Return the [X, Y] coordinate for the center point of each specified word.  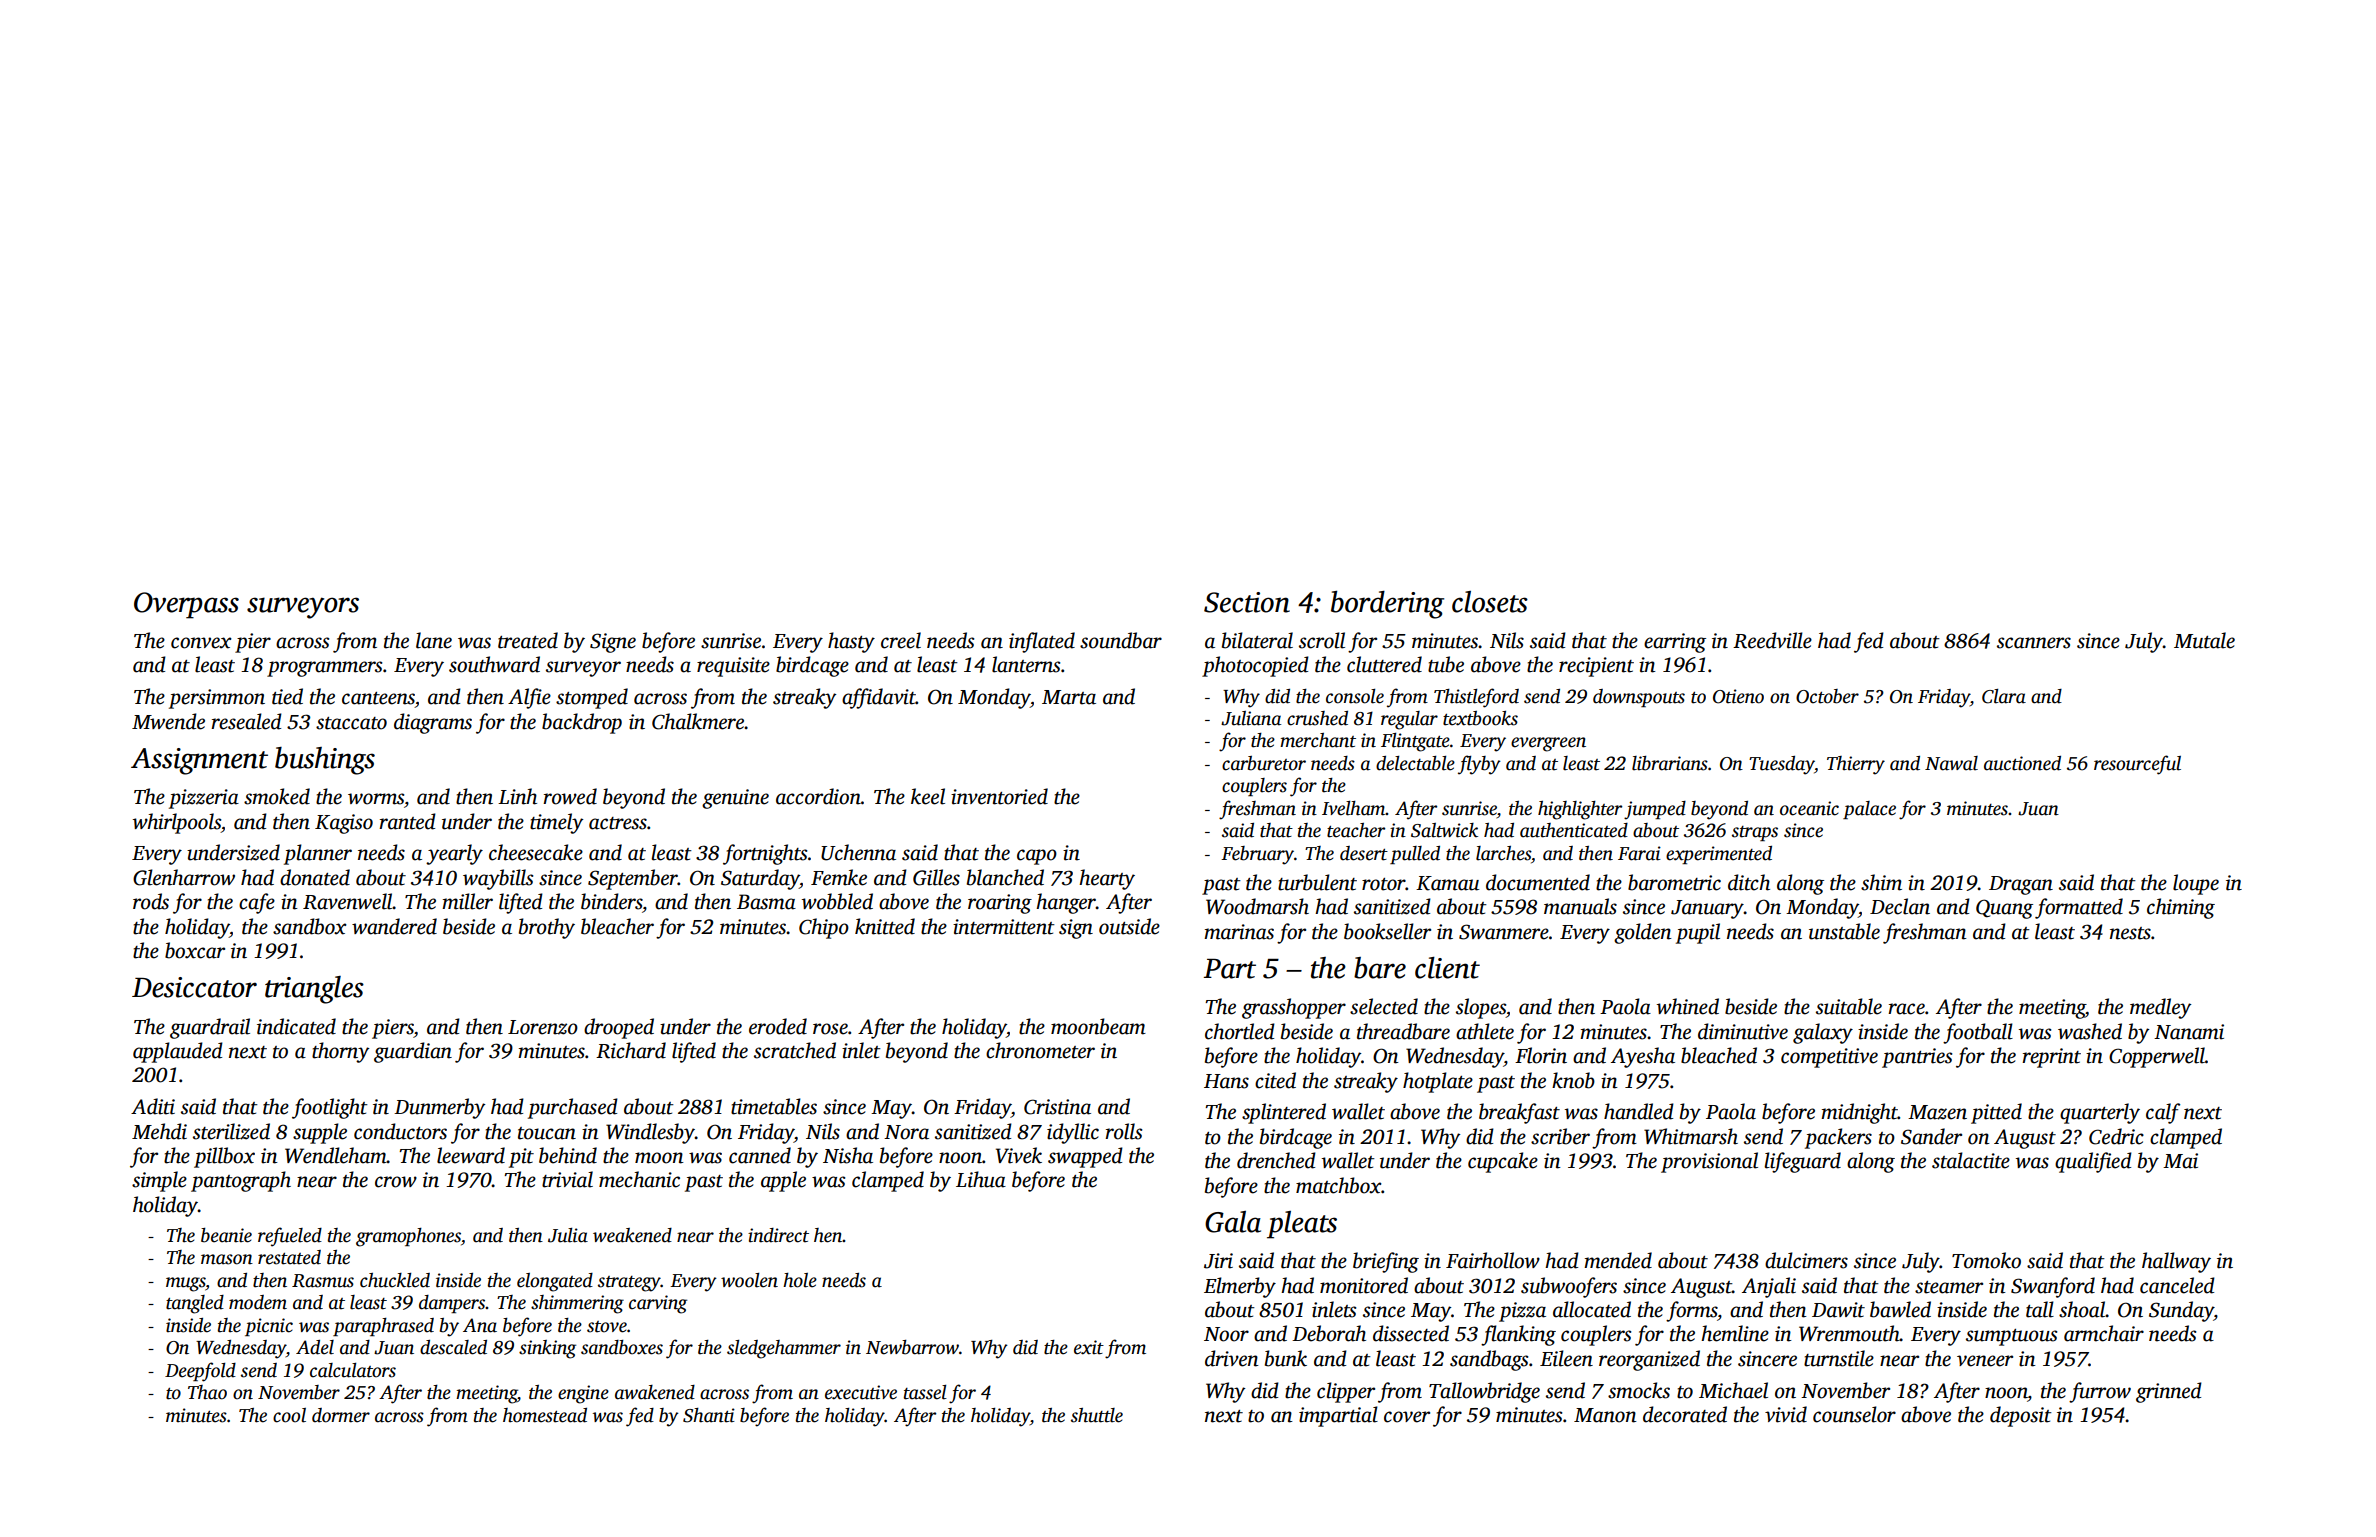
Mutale [2204, 640]
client [1447, 968]
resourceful [2137, 765]
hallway [2176, 1262]
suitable [1849, 1006]
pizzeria [204, 799]
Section [1247, 602]
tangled [195, 1304]
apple [783, 1181]
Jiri [1218, 1261]
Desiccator [194, 987]
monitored [1364, 1285]
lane [434, 640]
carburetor [1264, 763]
